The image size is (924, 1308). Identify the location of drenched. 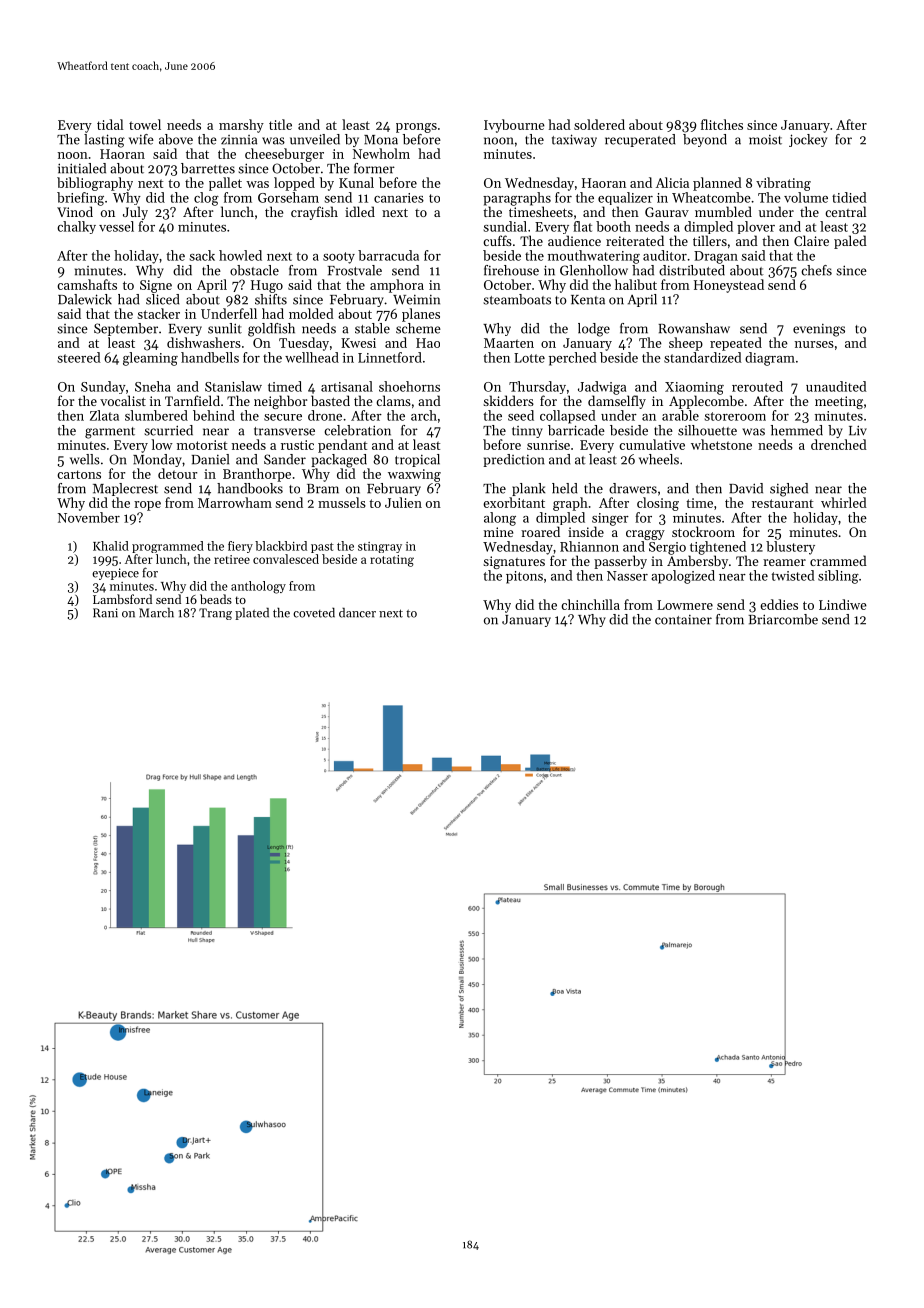
(839, 444).
